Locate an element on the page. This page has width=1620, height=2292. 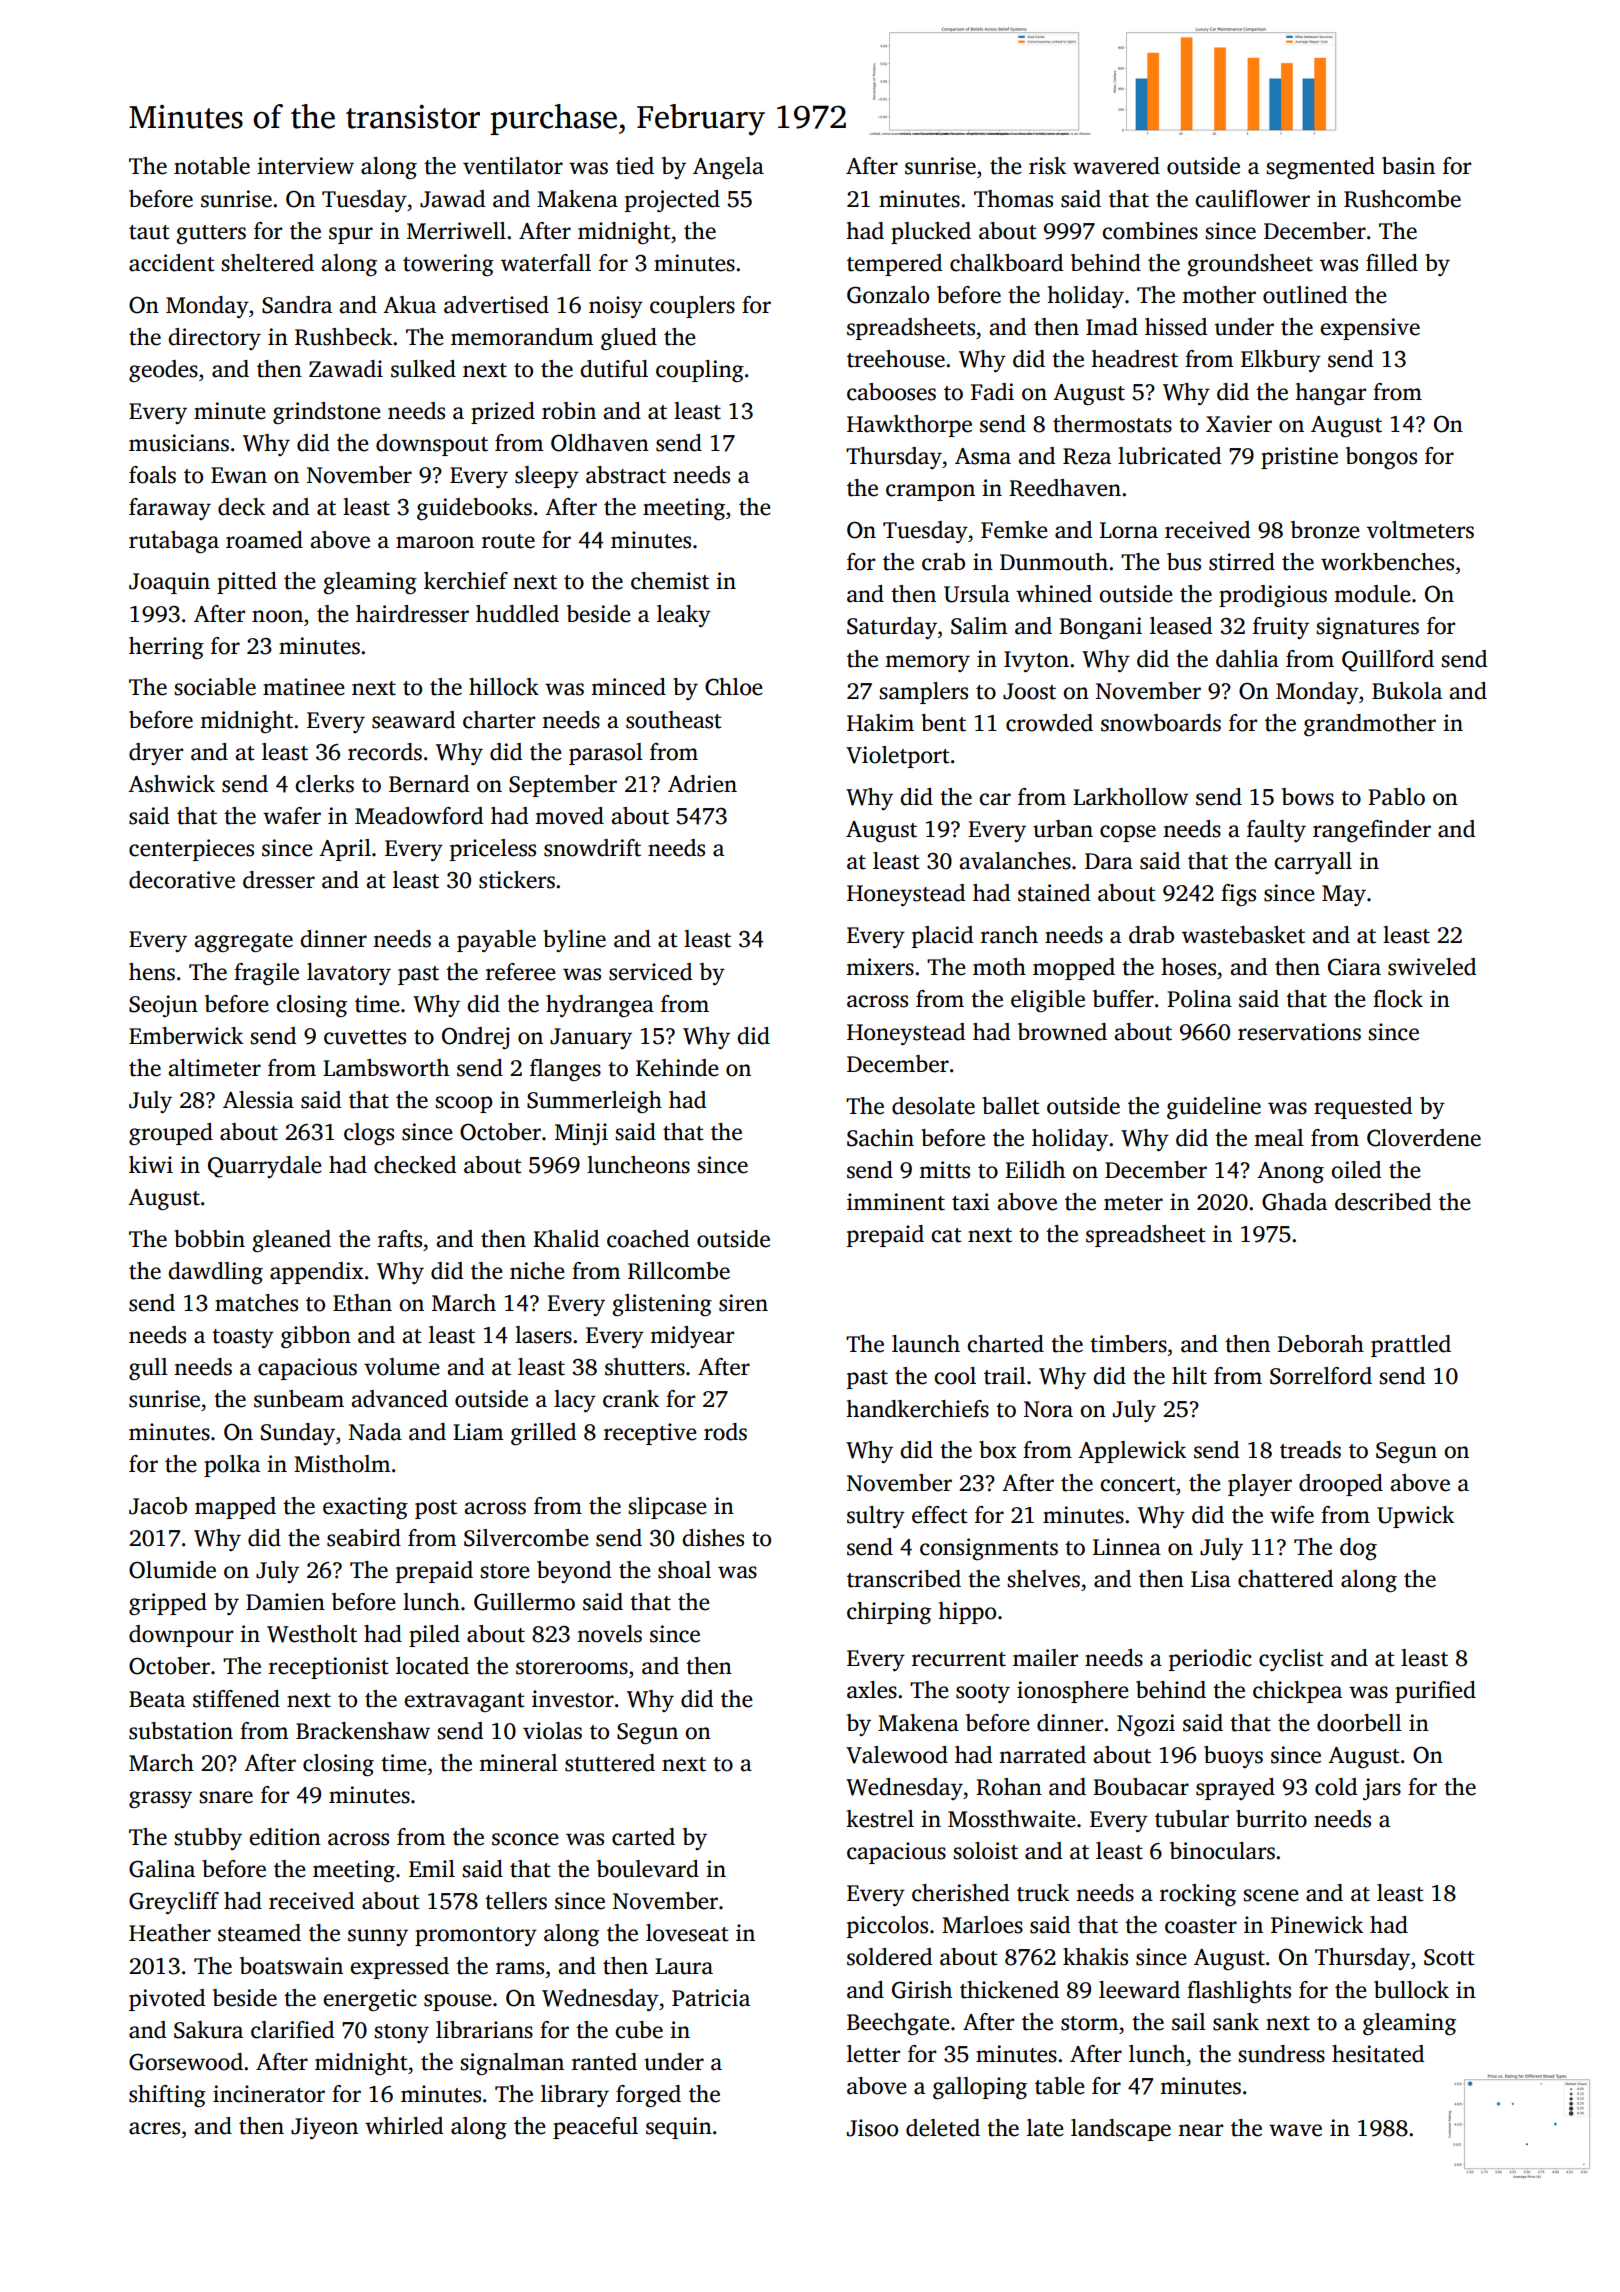
Oldhaven is located at coordinates (600, 443).
